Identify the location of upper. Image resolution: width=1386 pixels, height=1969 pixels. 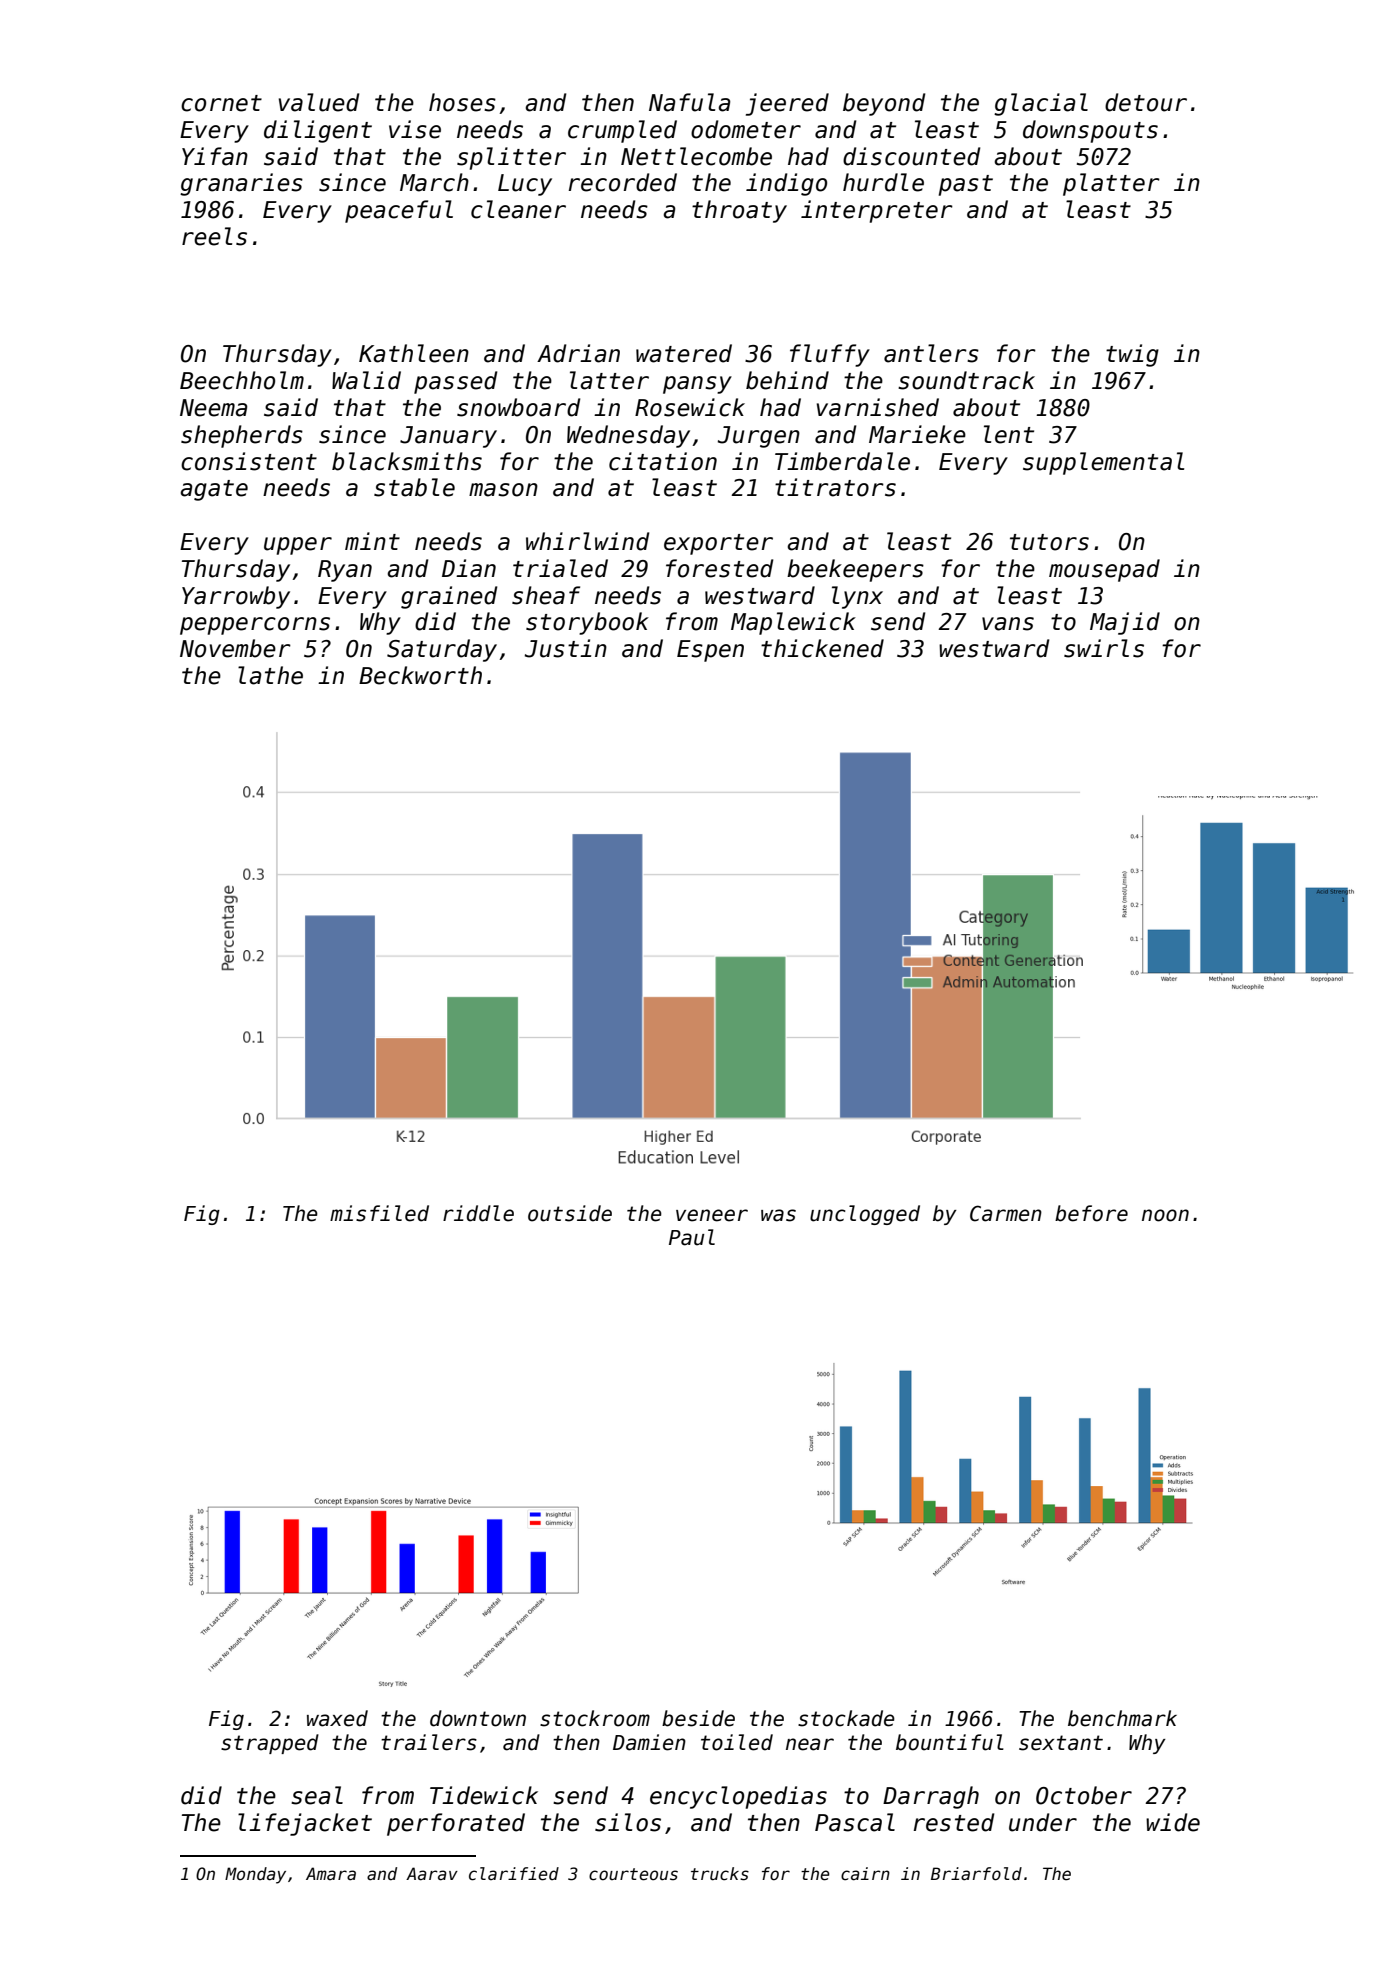
(298, 546).
